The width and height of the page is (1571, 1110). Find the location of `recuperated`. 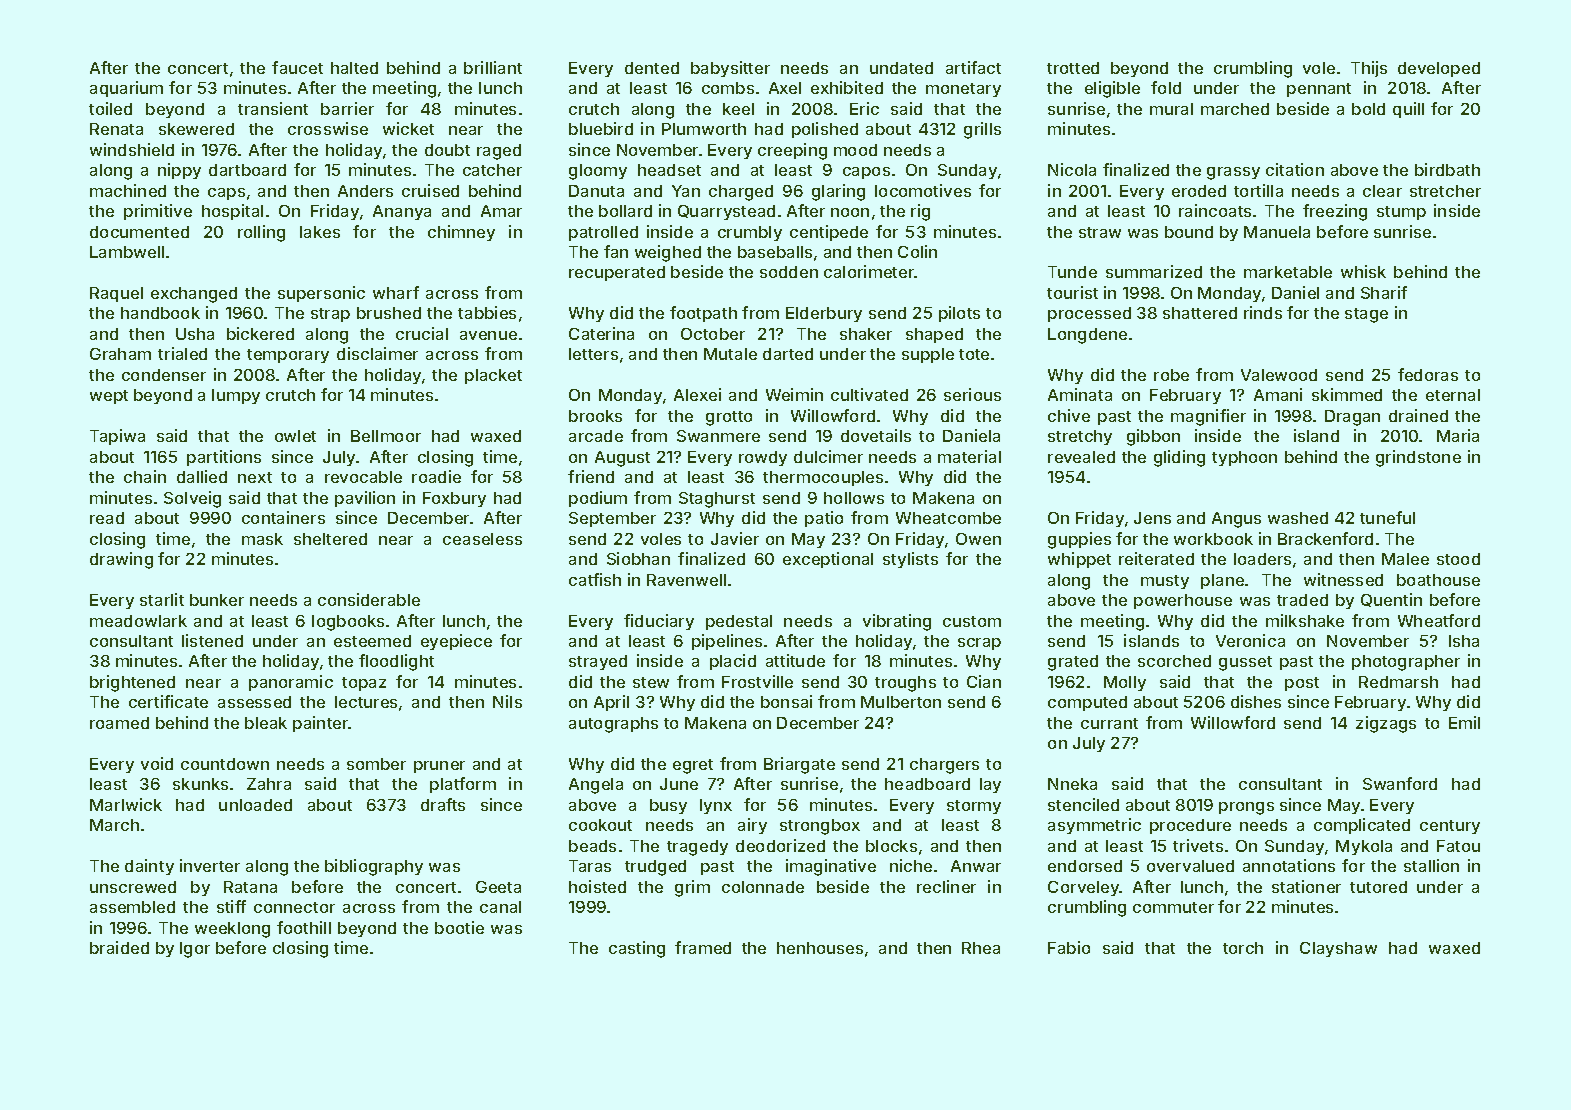

recuperated is located at coordinates (617, 273).
